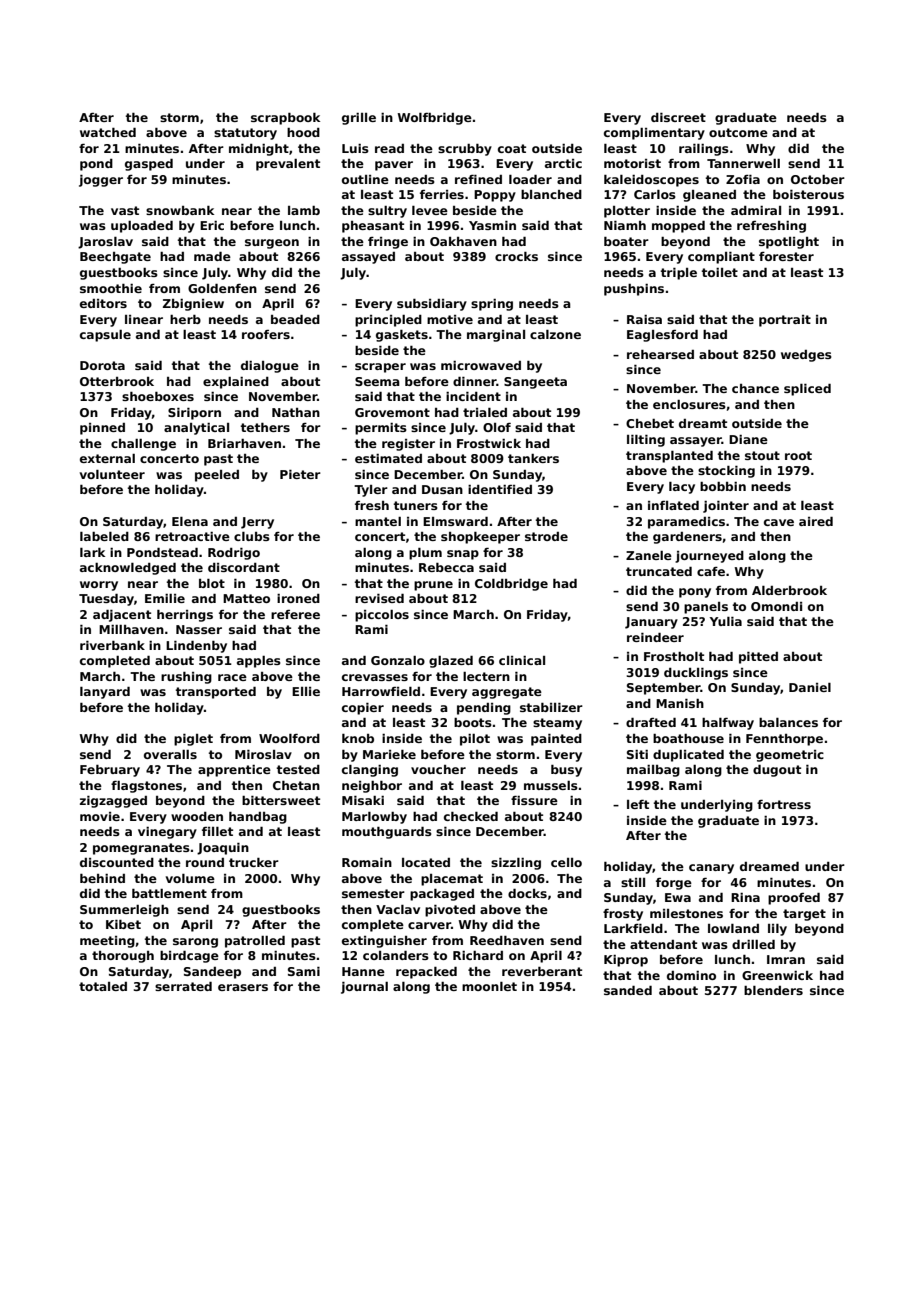  Describe the element at coordinates (107, 942) in the document. I see `meeting` at that location.
